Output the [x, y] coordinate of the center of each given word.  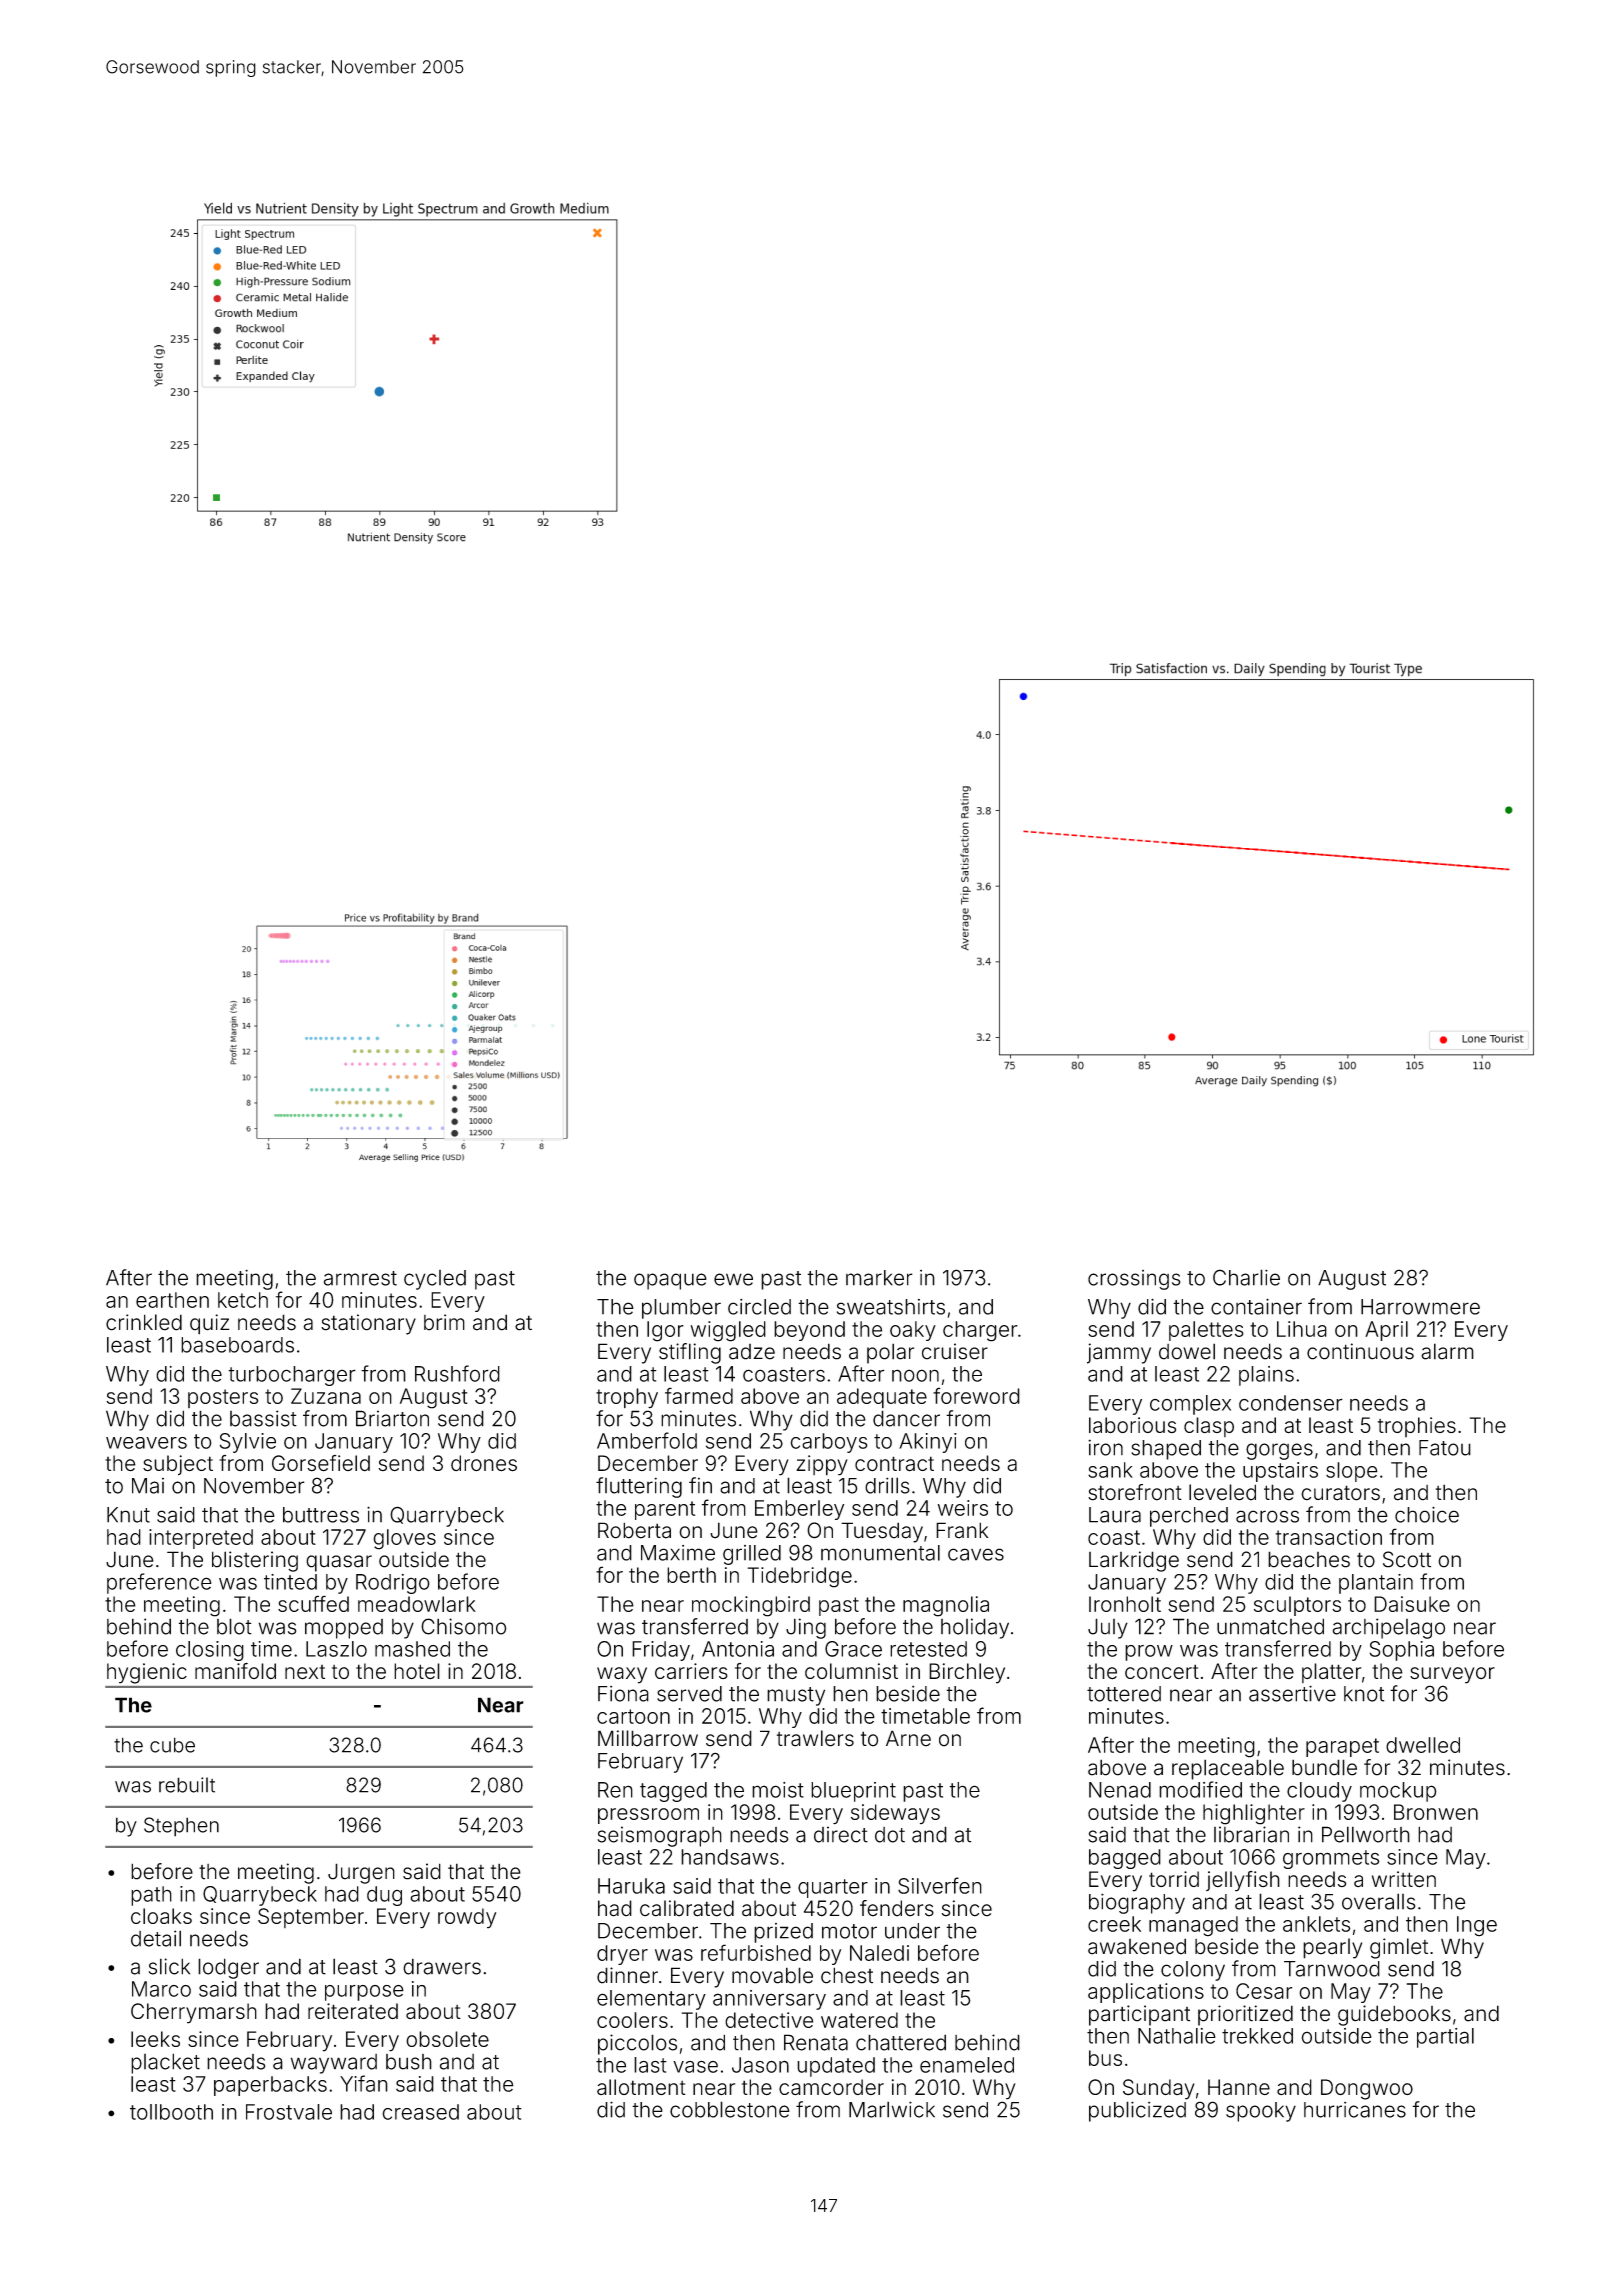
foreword [976, 1395]
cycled [435, 1280]
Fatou [1445, 1448]
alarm [1447, 1351]
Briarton [392, 1418]
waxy [622, 1675]
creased [420, 2112]
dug [384, 1896]
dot [890, 1835]
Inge [1477, 1926]
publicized [1137, 2111]
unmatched [1270, 1626]
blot [234, 1626]
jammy [1119, 1353]
